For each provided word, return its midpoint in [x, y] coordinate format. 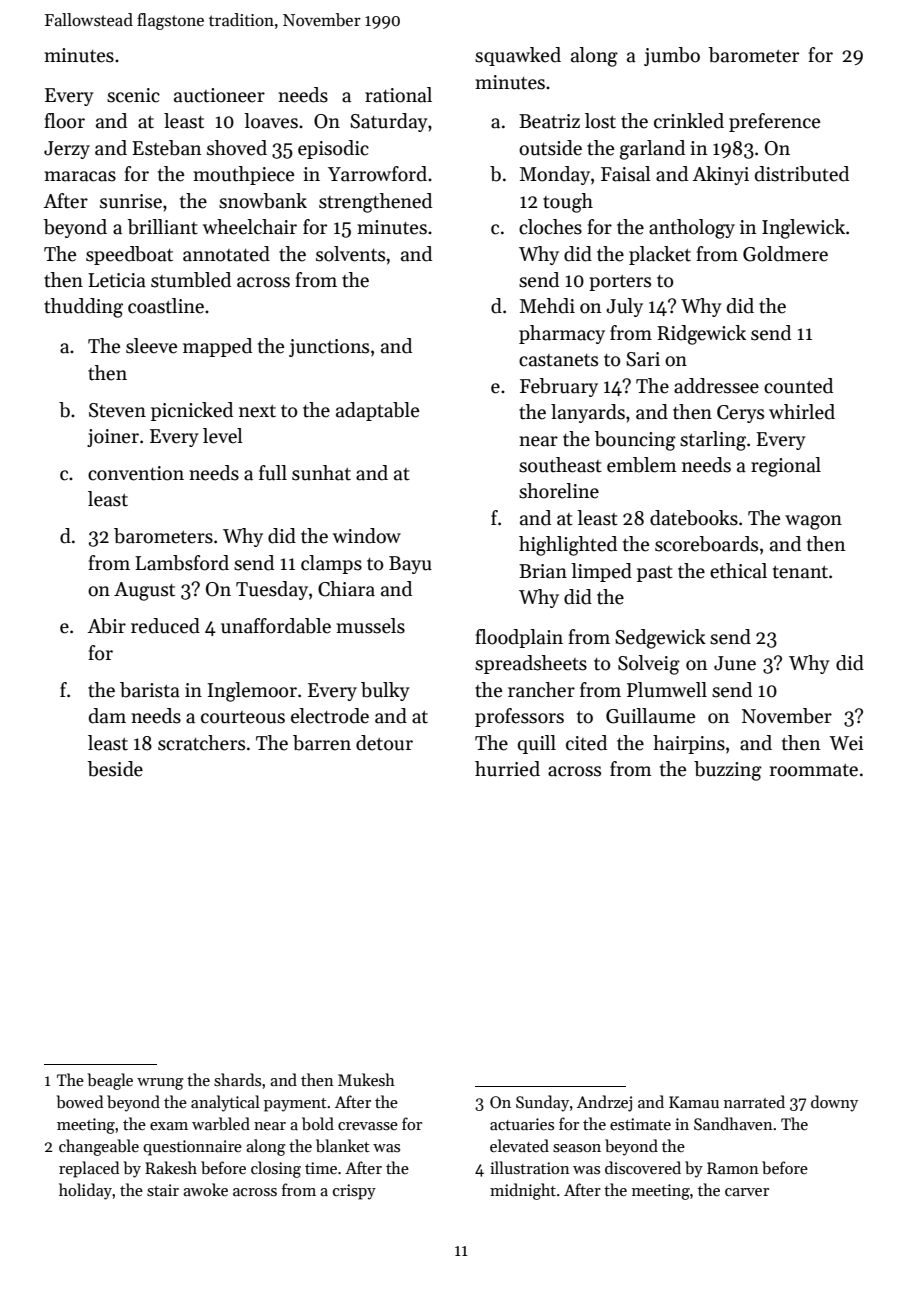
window [367, 536]
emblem [642, 465]
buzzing [728, 771]
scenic [133, 95]
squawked [518, 56]
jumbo [672, 56]
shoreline [559, 491]
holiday [86, 1191]
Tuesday [272, 590]
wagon [813, 522]
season [577, 1148]
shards [237, 1080]
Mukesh [366, 1079]
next [257, 411]
